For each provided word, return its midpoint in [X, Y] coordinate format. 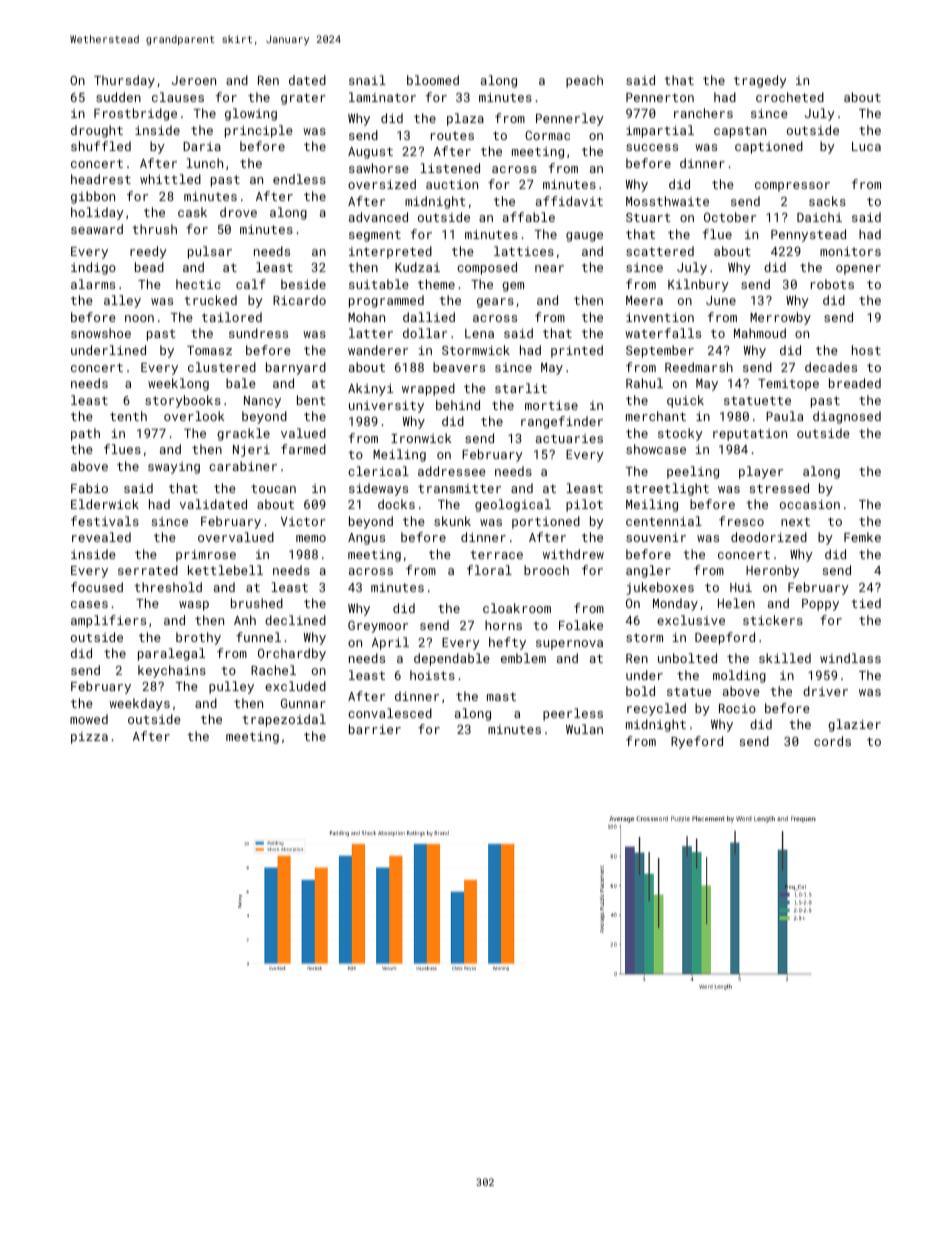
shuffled [101, 146]
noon [139, 318]
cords [832, 741]
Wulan [584, 729]
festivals [105, 521]
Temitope [788, 385]
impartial [660, 131]
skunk [452, 521]
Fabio [89, 488]
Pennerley [570, 119]
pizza [89, 738]
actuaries [569, 438]
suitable [379, 284]
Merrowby [780, 318]
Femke [862, 537]
